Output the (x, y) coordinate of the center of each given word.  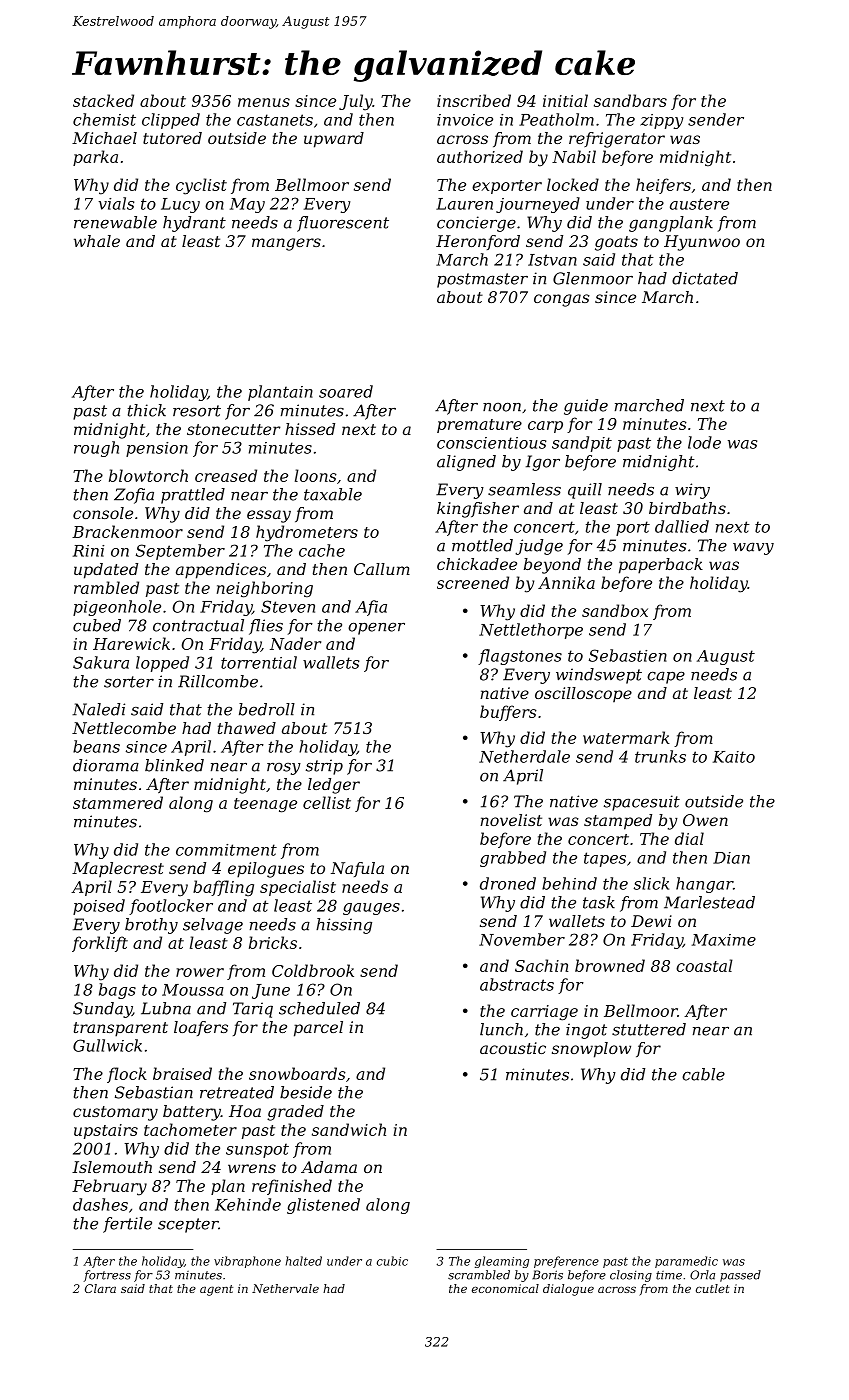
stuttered (649, 1029)
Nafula (357, 869)
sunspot (257, 1150)
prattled (193, 496)
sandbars (630, 100)
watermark (626, 737)
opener (376, 629)
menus (264, 102)
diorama (106, 765)
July (356, 102)
